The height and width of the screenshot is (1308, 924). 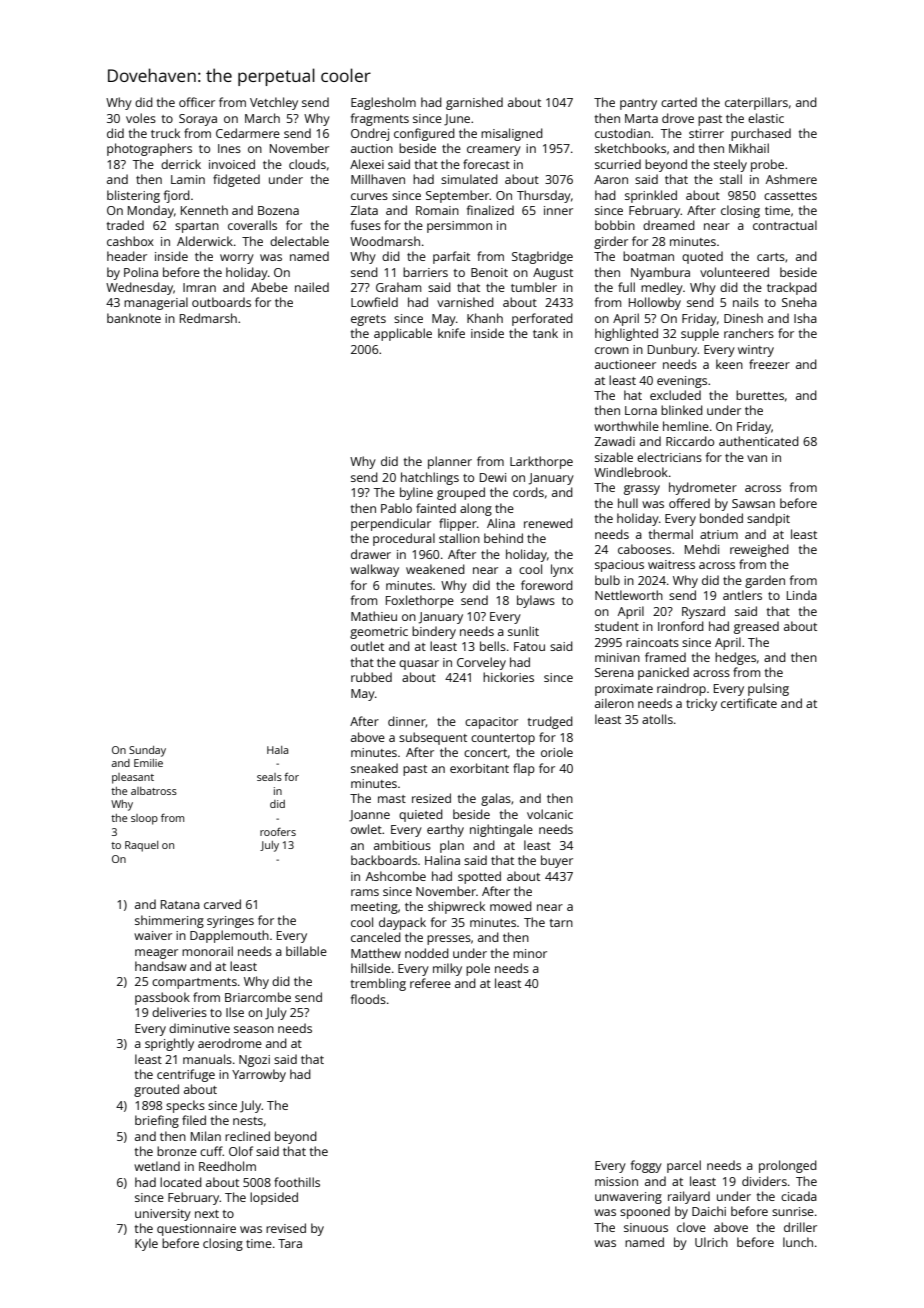 What do you see at coordinates (451, 333) in the screenshot?
I see `knife` at bounding box center [451, 333].
